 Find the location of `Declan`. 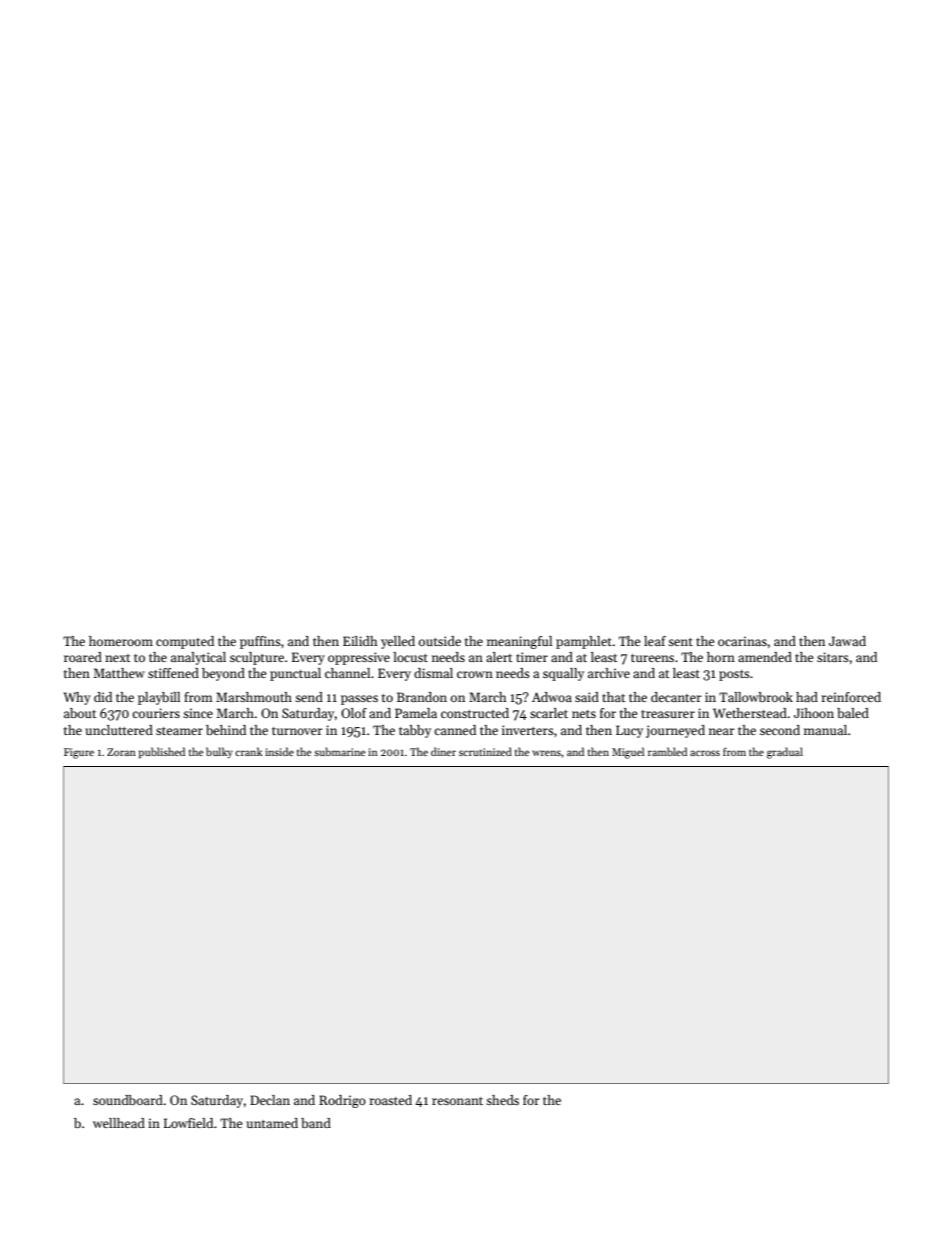

Declan is located at coordinates (270, 1100).
